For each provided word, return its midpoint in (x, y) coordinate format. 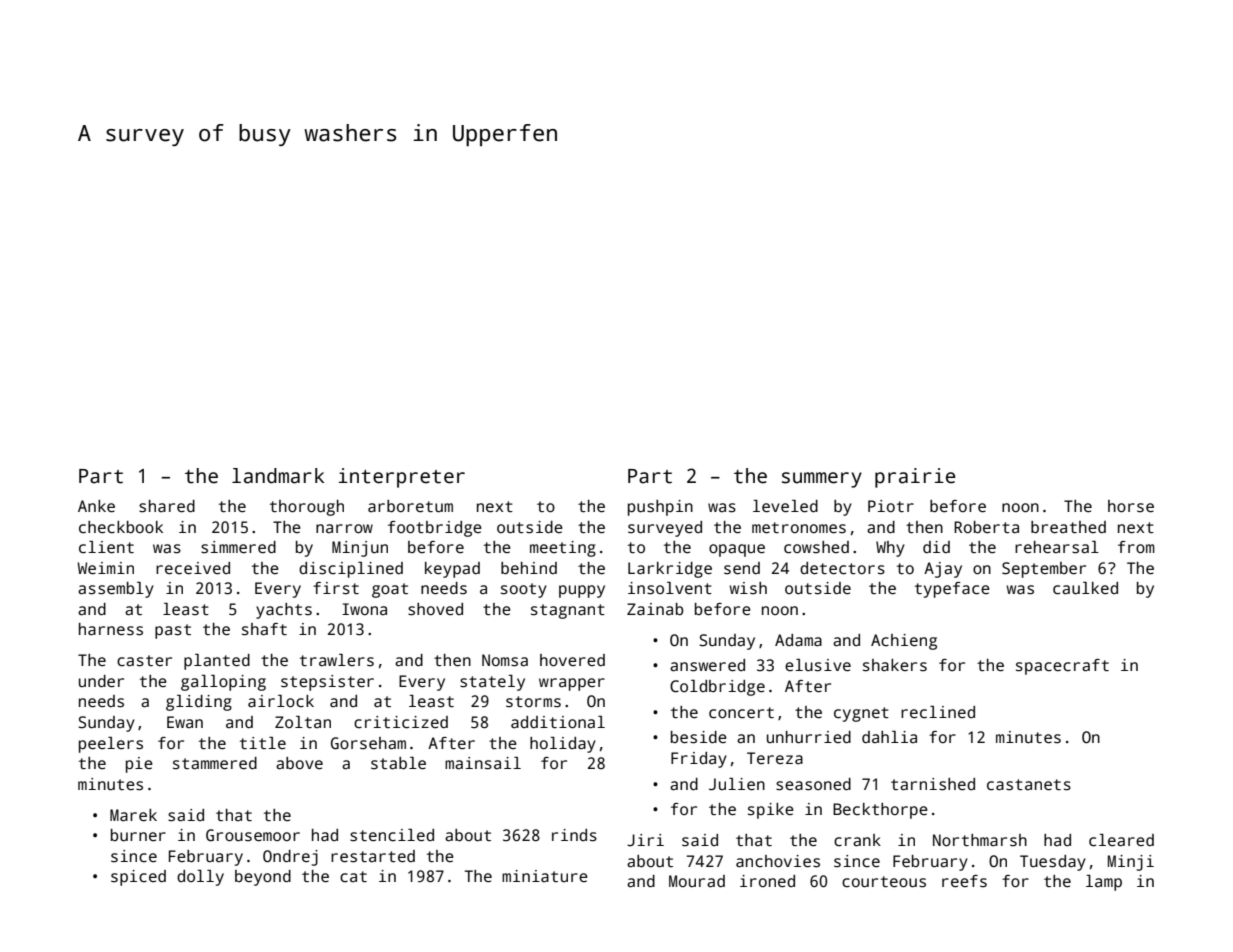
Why (890, 549)
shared (167, 506)
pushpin (660, 508)
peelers (111, 745)
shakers (895, 665)
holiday (563, 745)
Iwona (364, 609)
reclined (938, 712)
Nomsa (505, 660)
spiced (138, 878)
